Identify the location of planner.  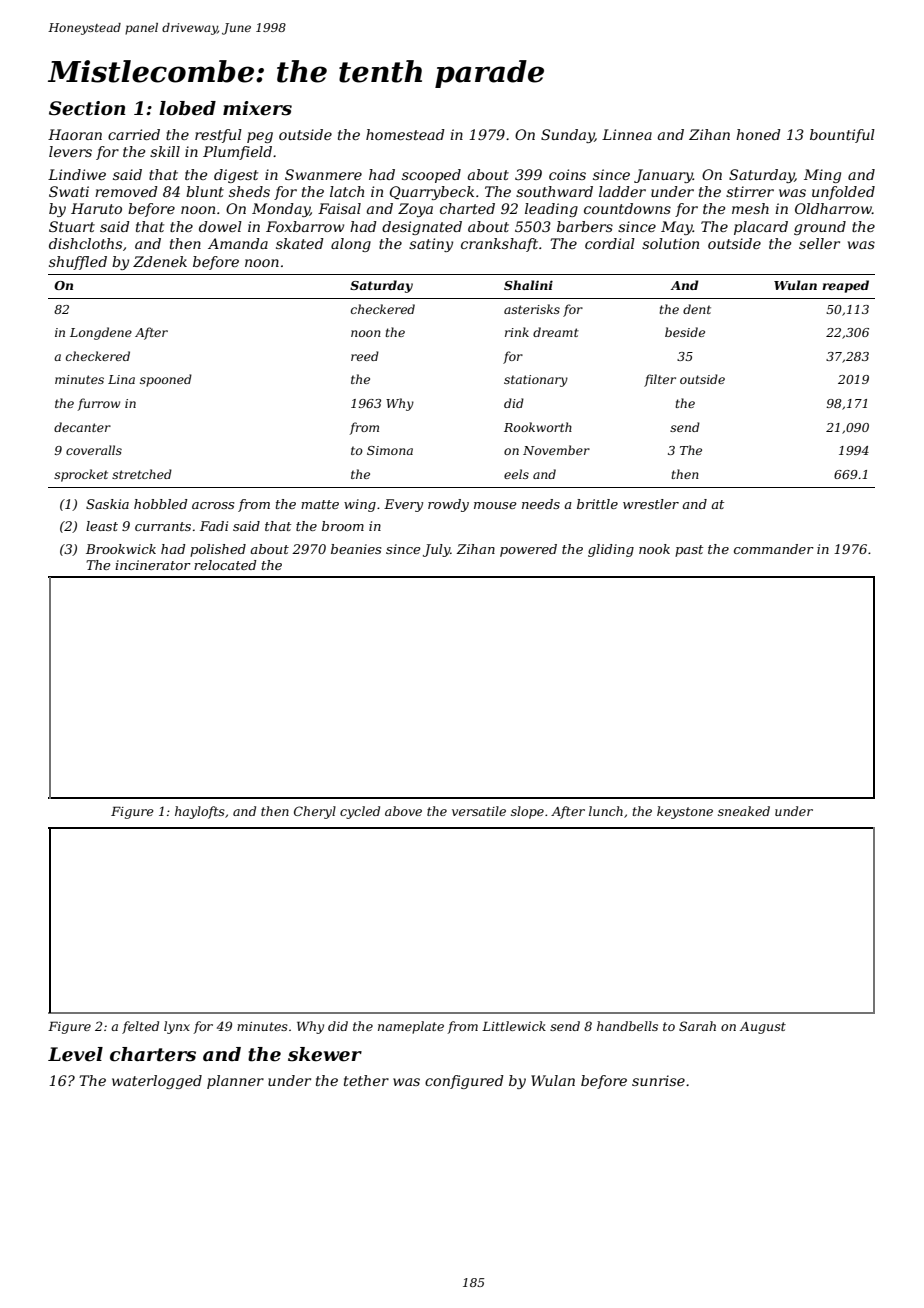
(235, 1082).
